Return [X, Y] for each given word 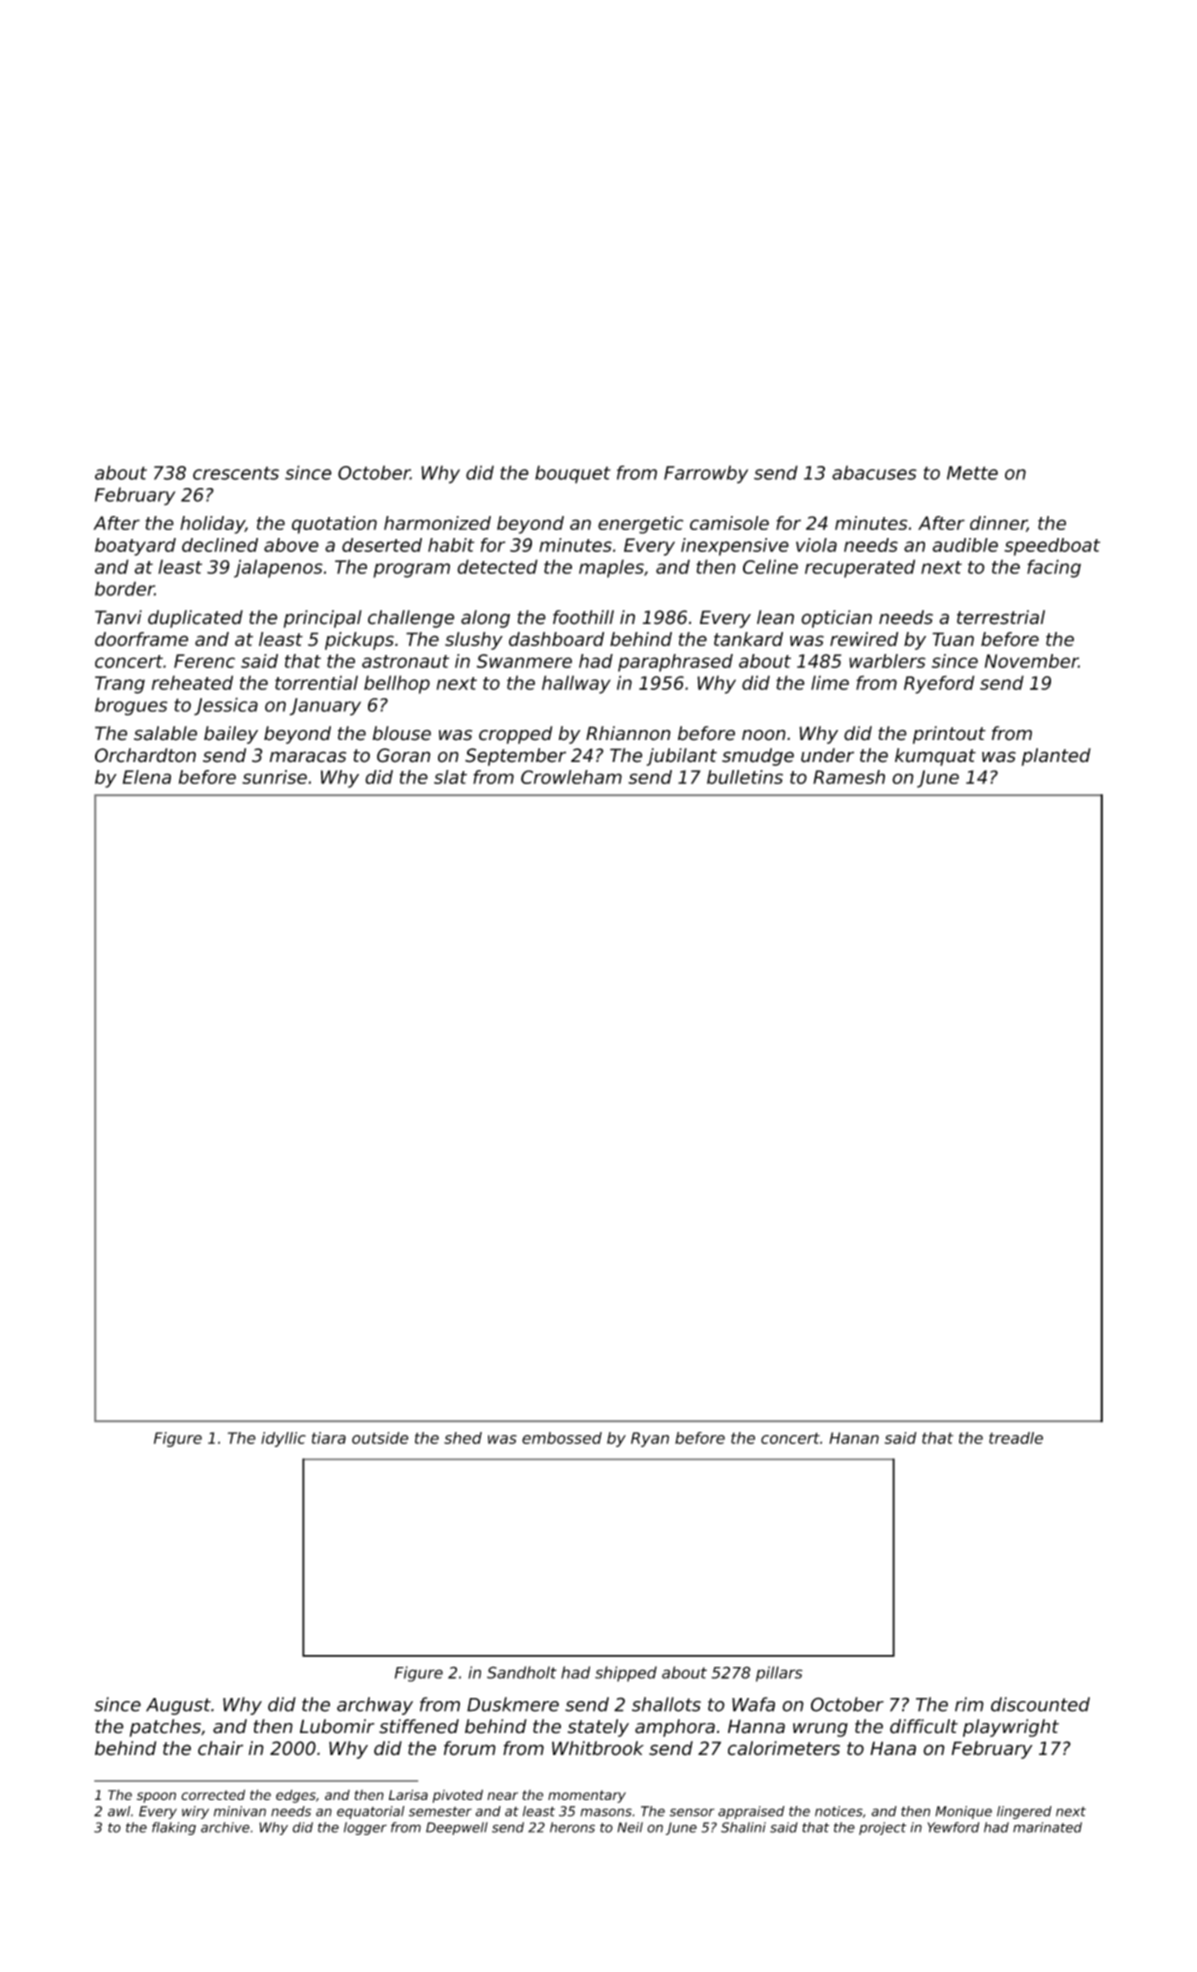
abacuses [874, 473]
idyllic [283, 1439]
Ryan [650, 1439]
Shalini [743, 1827]
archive [225, 1827]
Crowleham [571, 777]
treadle [1016, 1438]
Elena [147, 777]
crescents [236, 473]
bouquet [573, 474]
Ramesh [849, 777]
